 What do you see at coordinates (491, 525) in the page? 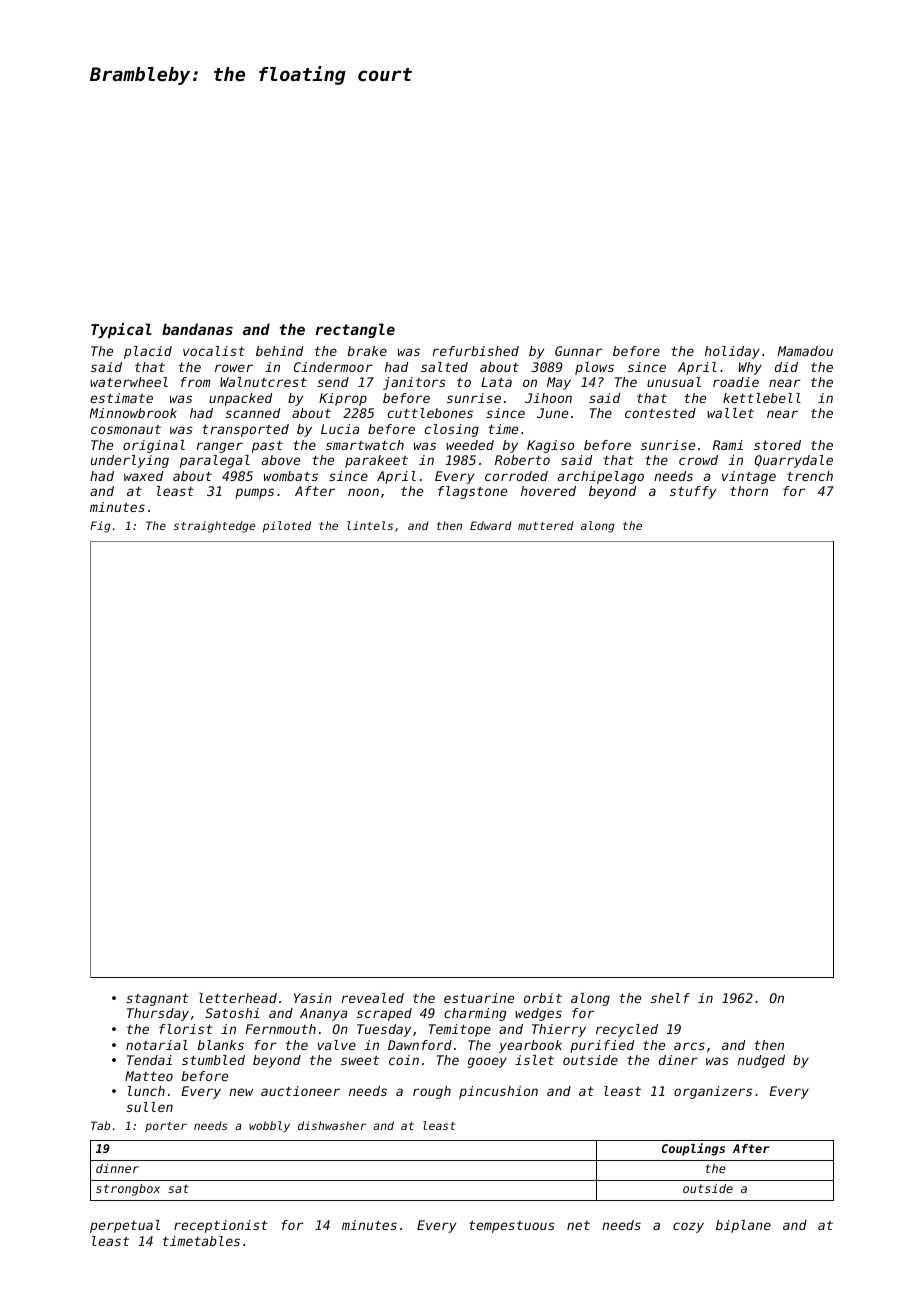
I see `Edward` at bounding box center [491, 525].
